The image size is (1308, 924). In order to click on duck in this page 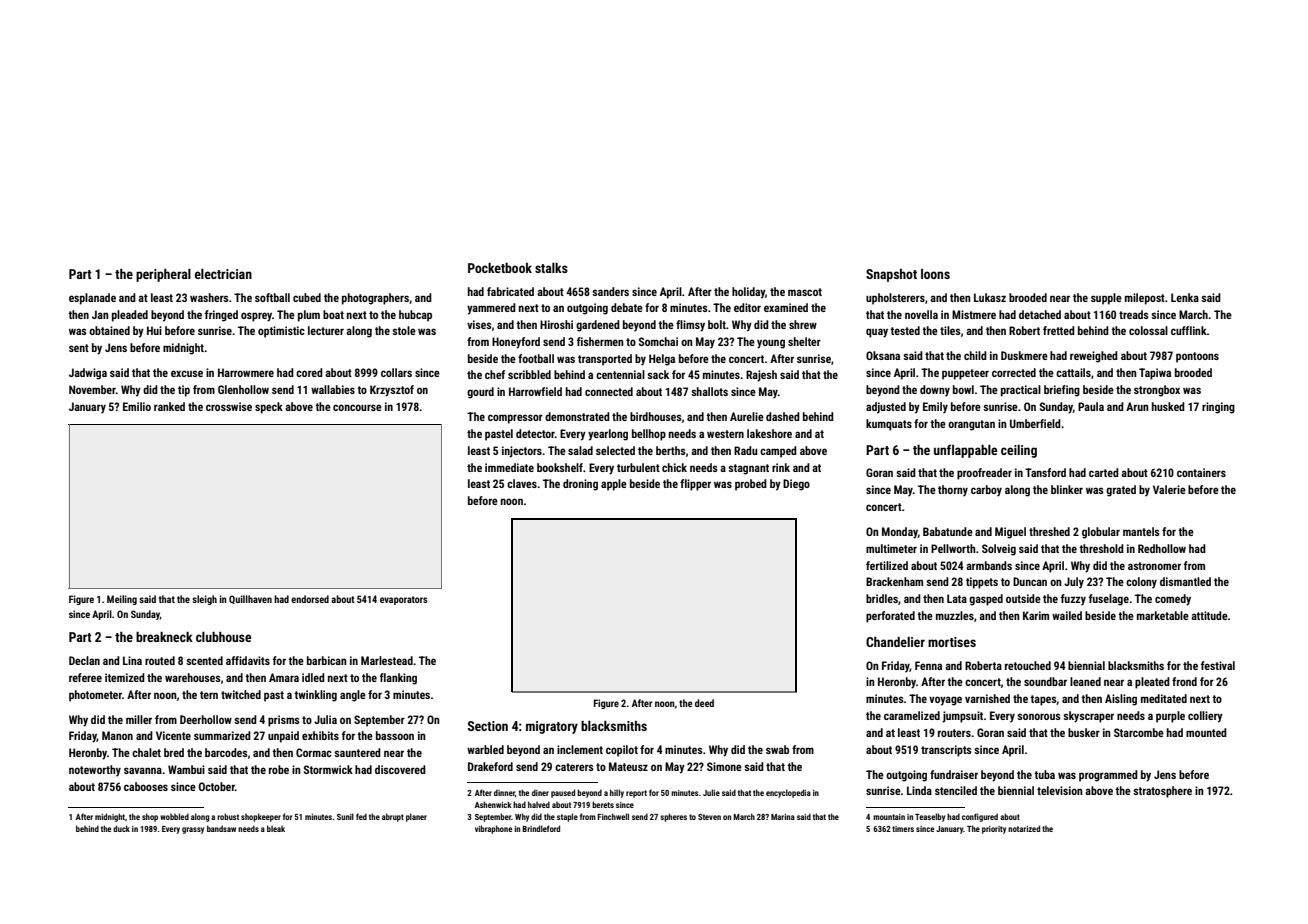, I will do `click(121, 828)`.
